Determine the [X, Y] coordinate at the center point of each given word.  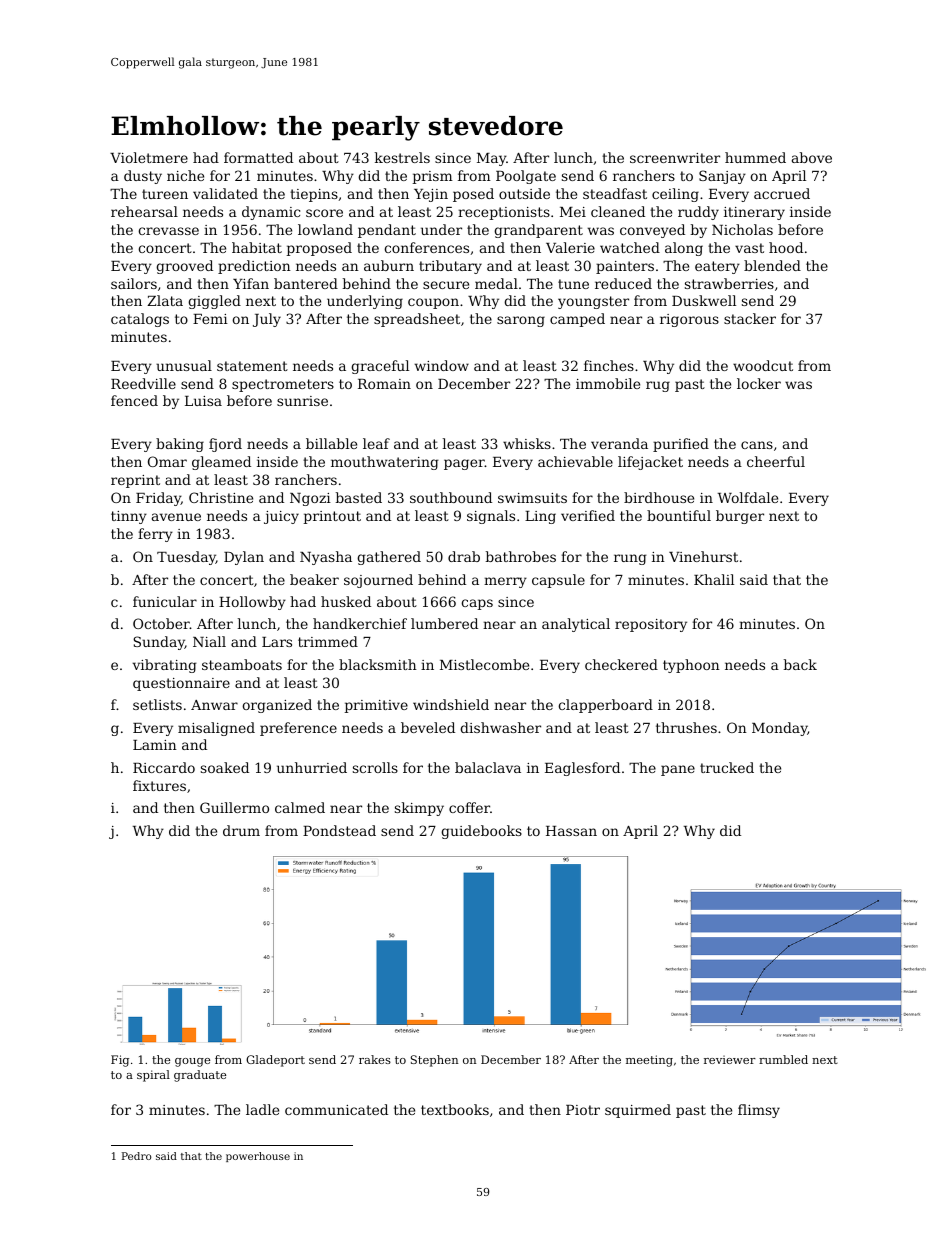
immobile [608, 383]
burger [740, 517]
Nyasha [326, 558]
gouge [192, 1062]
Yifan [251, 283]
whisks [527, 443]
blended [772, 265]
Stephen [434, 1061]
